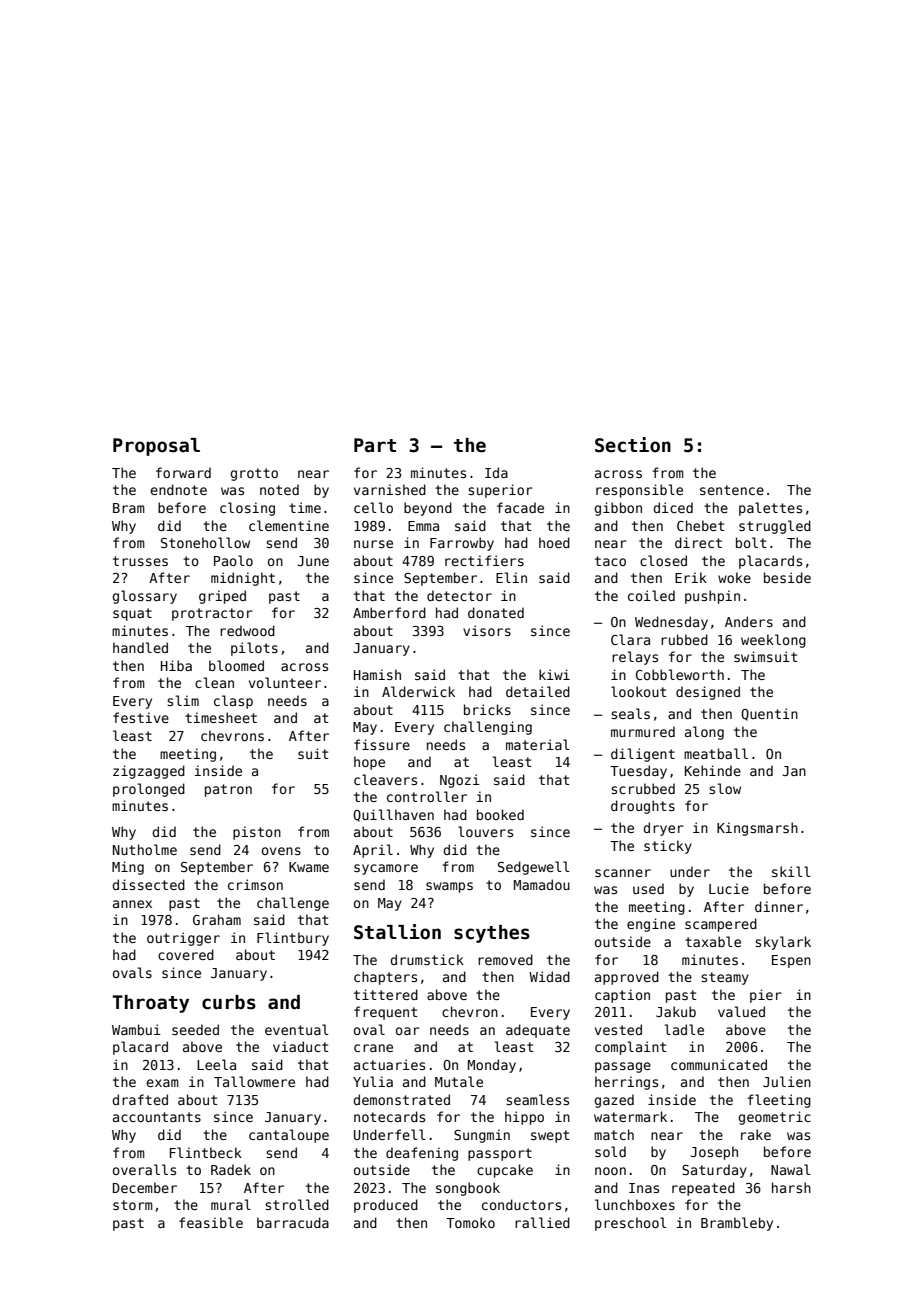  What do you see at coordinates (386, 1206) in the screenshot?
I see `produced` at bounding box center [386, 1206].
